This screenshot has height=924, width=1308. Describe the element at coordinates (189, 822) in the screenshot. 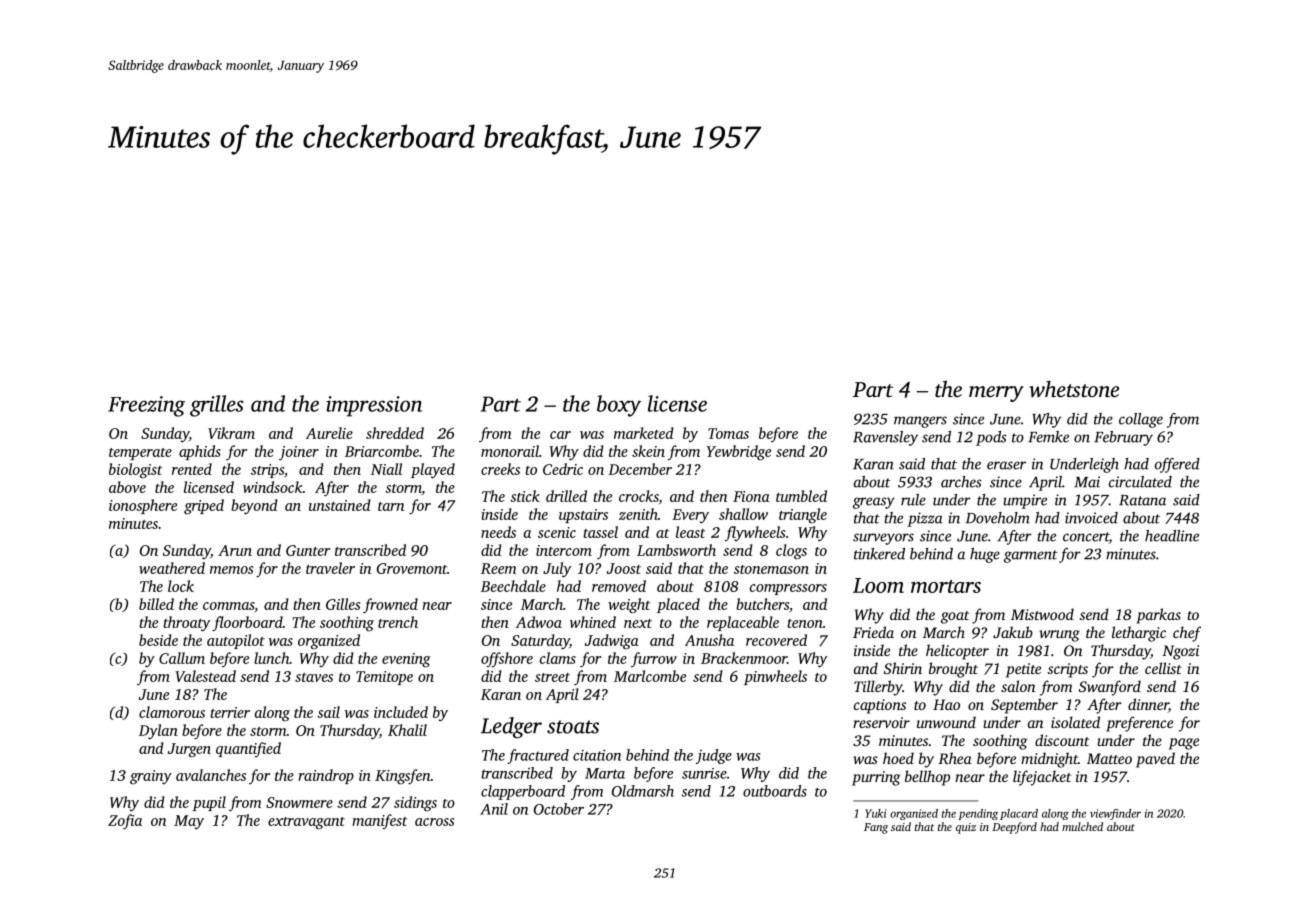

I see `May` at that location.
